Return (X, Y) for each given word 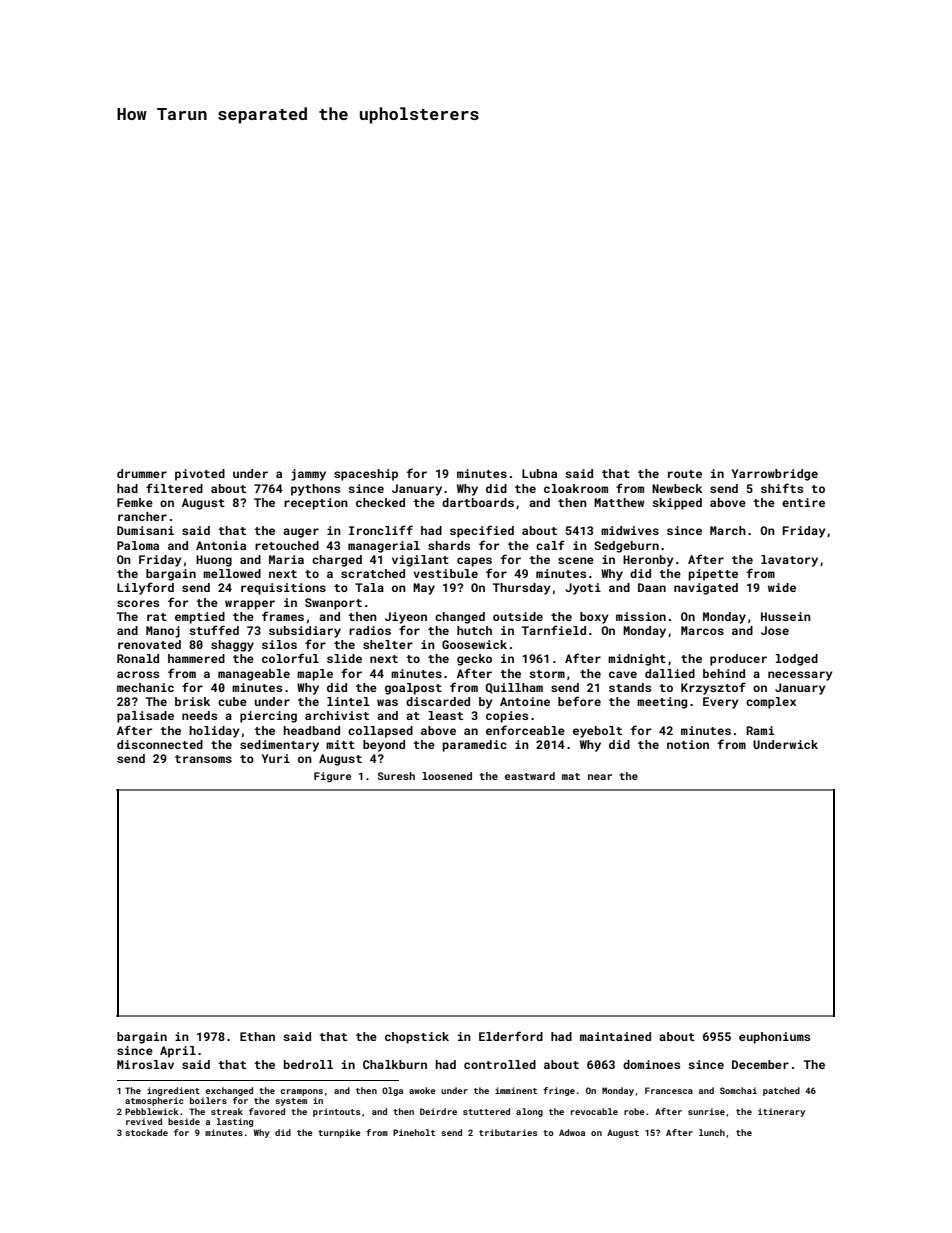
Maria (286, 559)
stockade (146, 1132)
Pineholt (414, 1132)
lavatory (789, 561)
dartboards (478, 502)
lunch (712, 1132)
